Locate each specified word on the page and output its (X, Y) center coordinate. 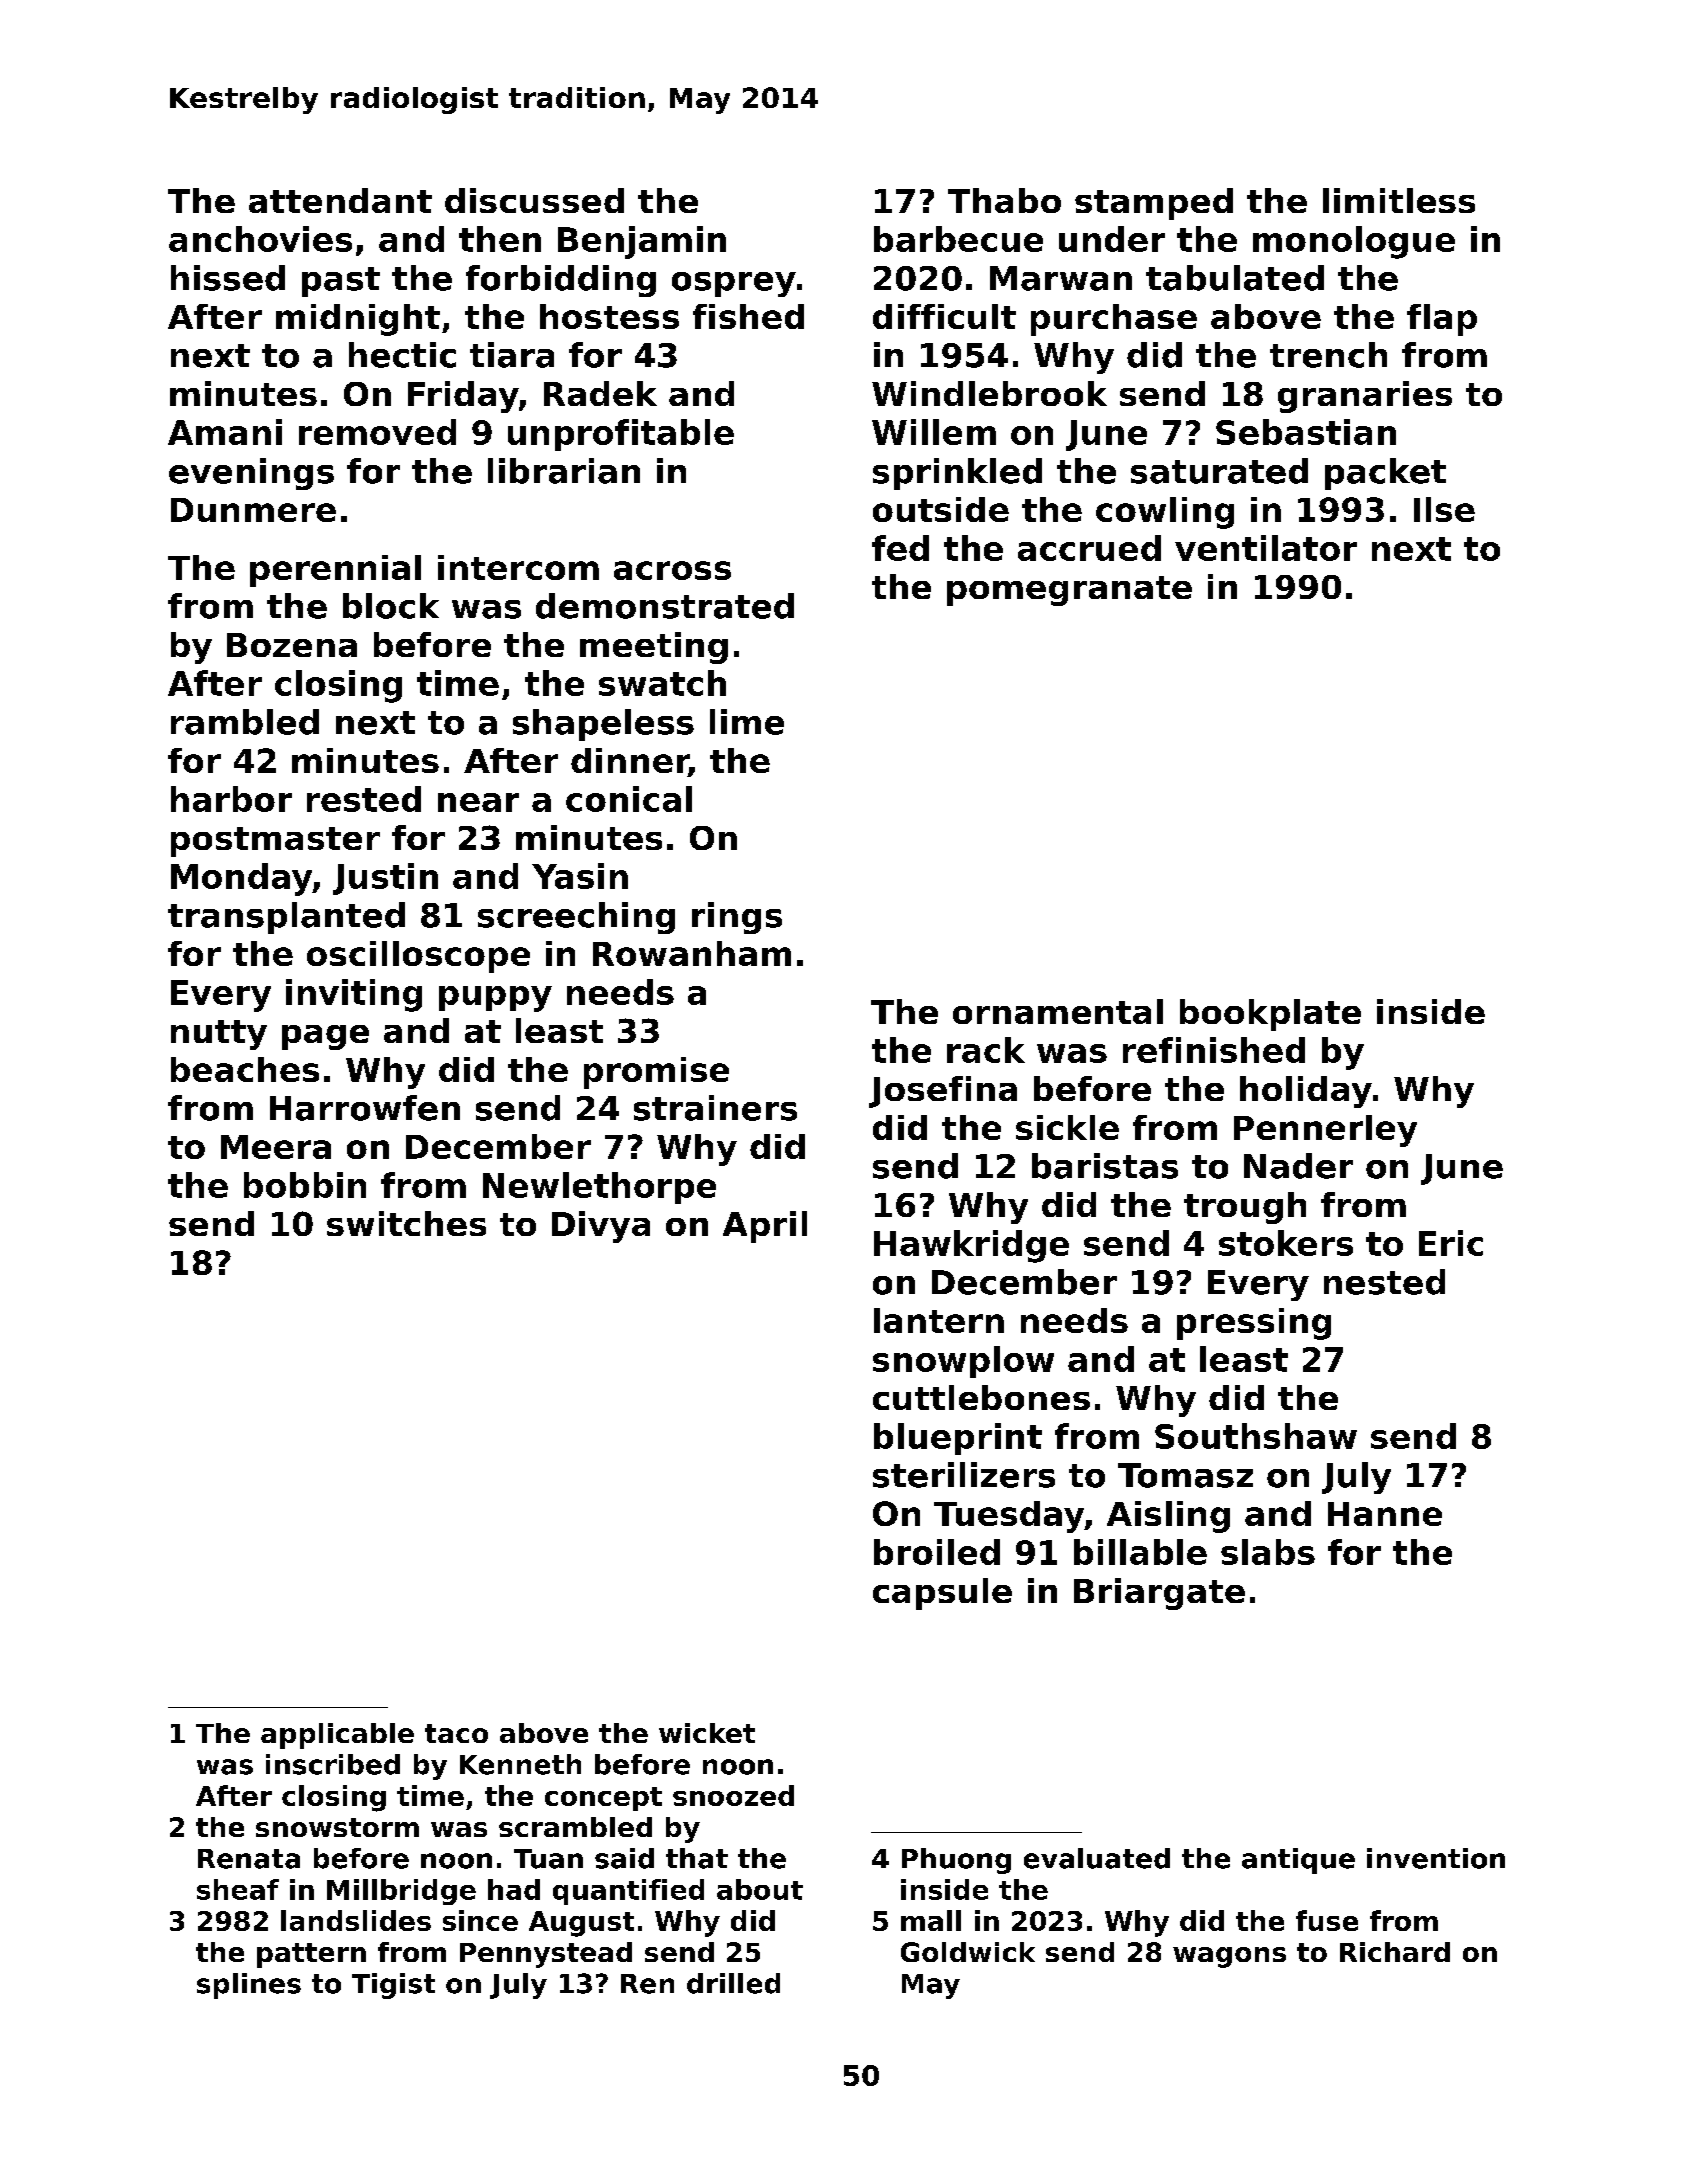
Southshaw (1256, 1436)
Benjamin (642, 242)
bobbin (305, 1185)
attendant (340, 200)
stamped (1154, 204)
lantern (939, 1320)
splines (249, 1986)
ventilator (1266, 548)
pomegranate (1069, 591)
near (478, 802)
